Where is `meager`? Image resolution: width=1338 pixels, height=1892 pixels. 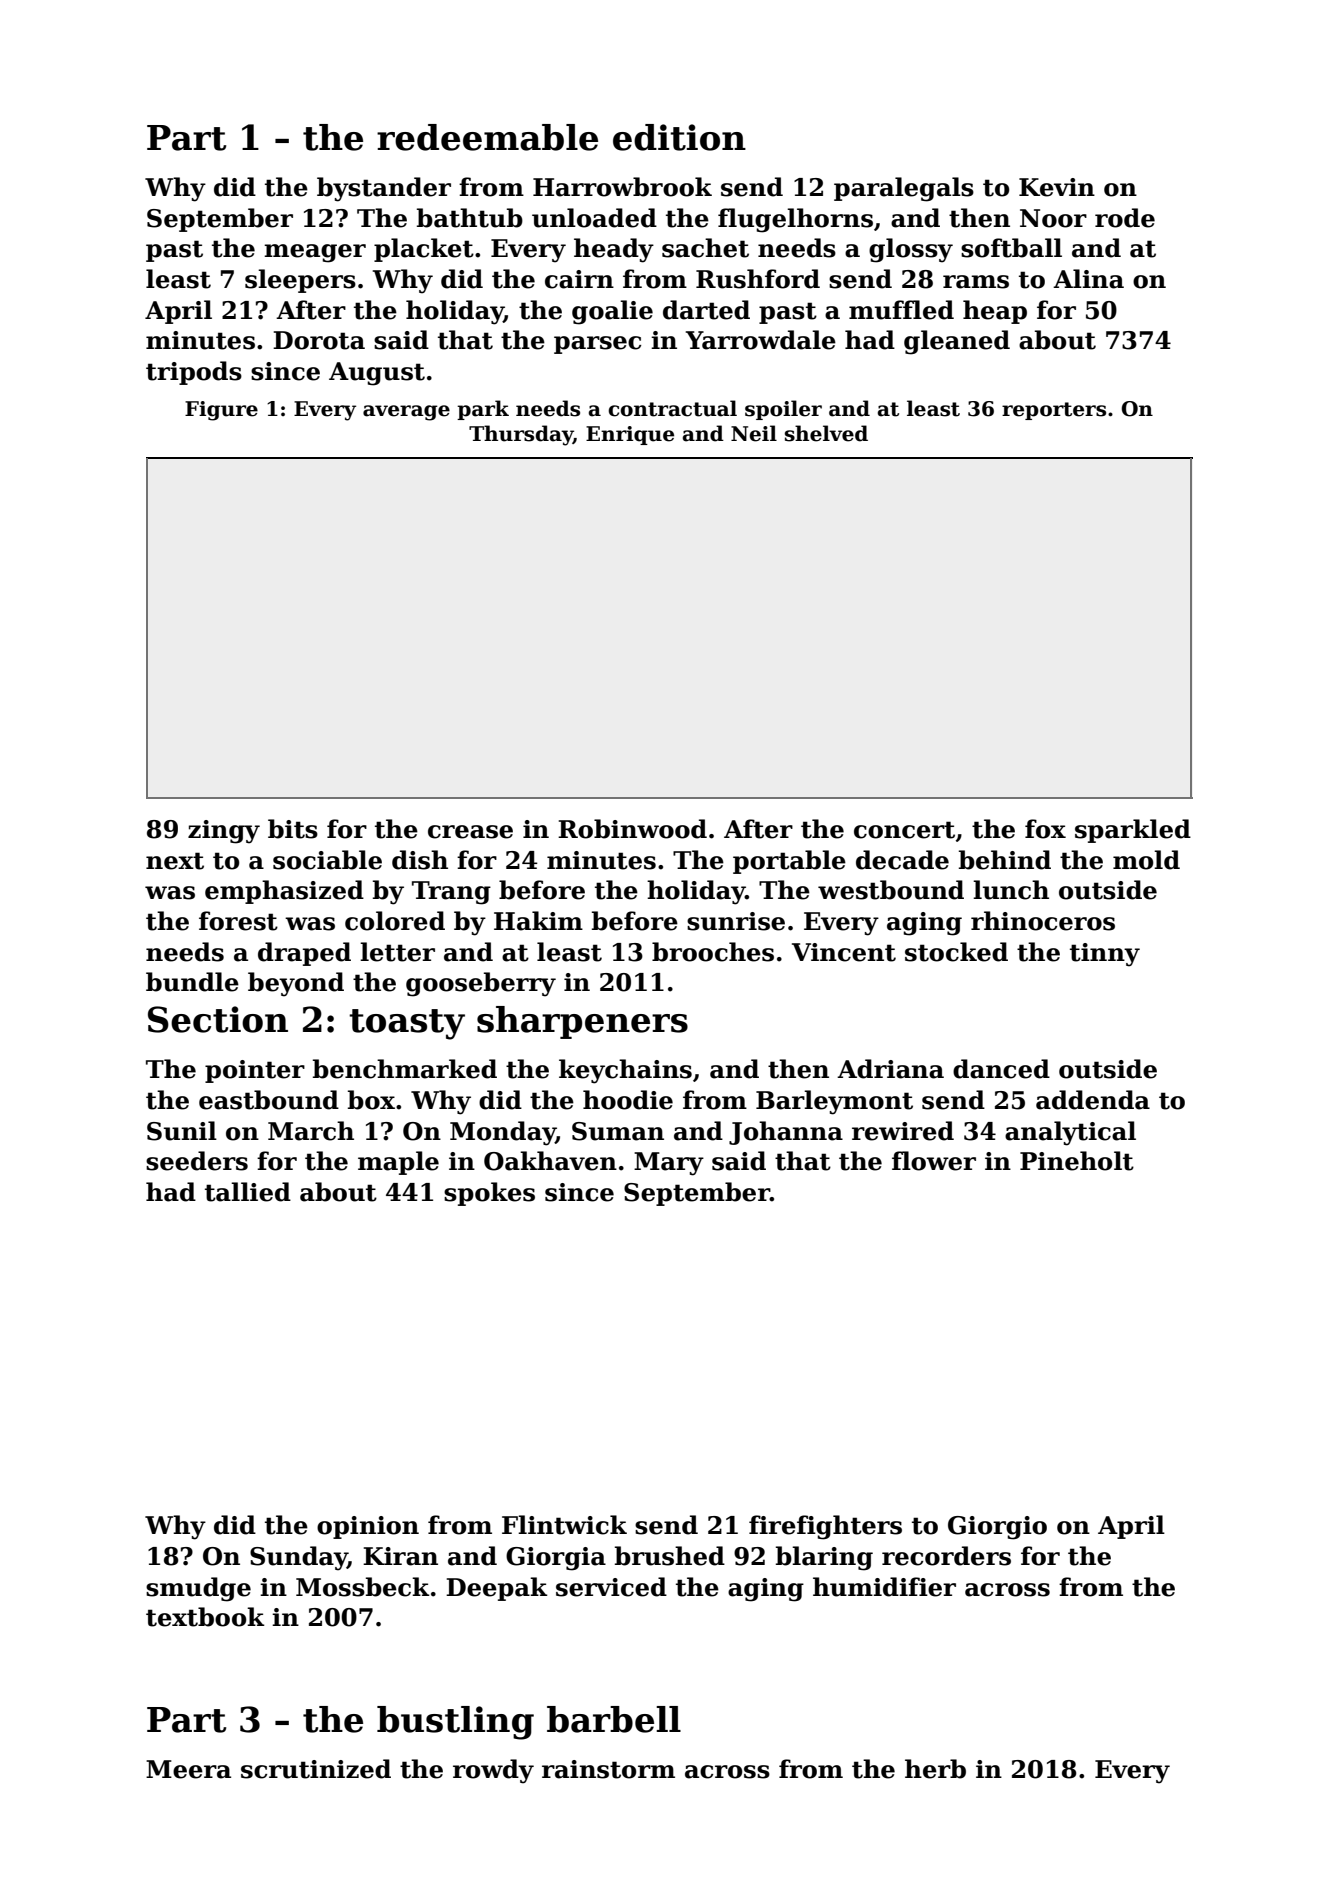 meager is located at coordinates (315, 253).
